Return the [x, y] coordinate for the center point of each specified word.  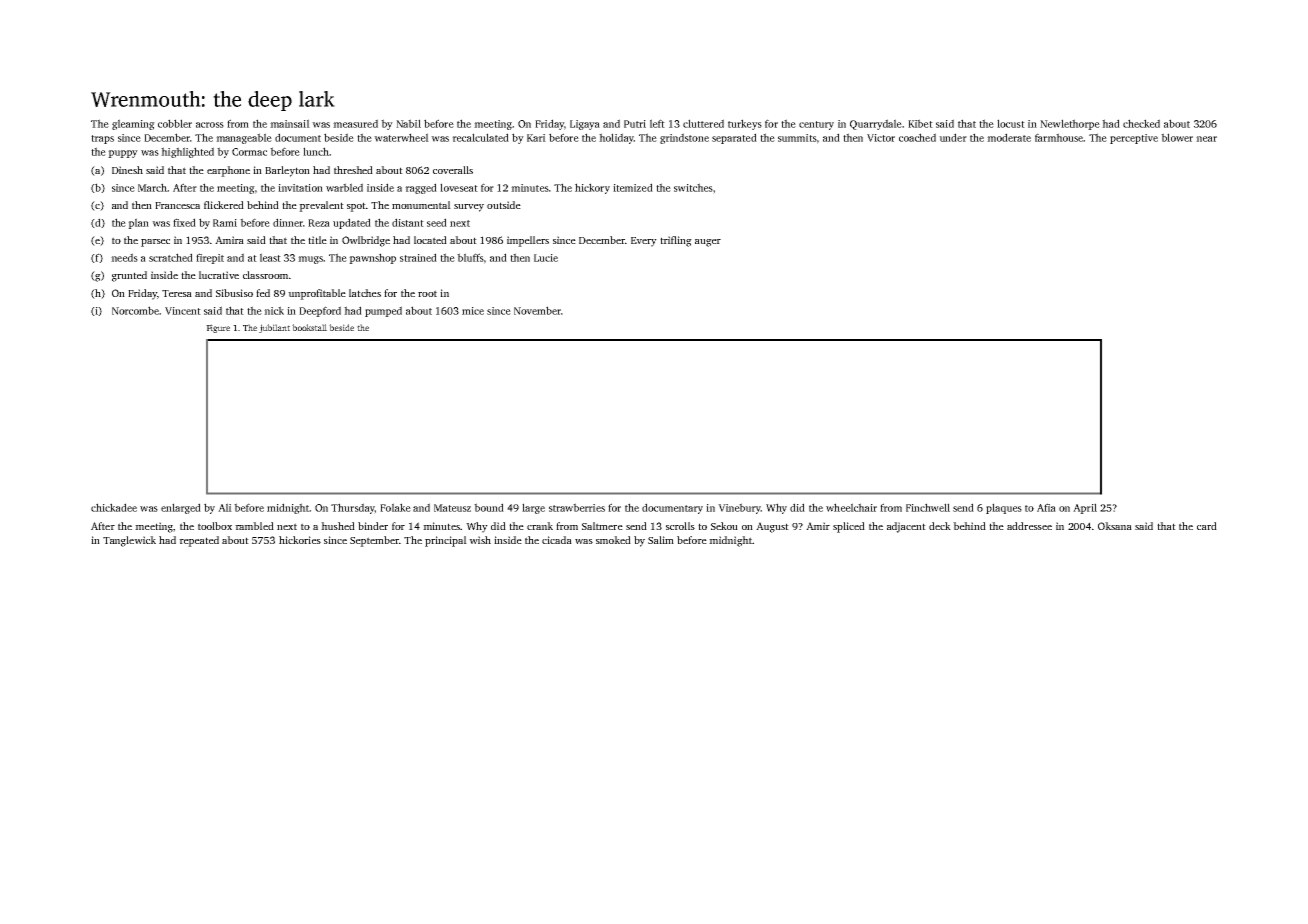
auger [708, 243]
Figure [218, 328]
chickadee [114, 507]
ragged [421, 188]
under [953, 137]
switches [693, 187]
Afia [1046, 507]
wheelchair [851, 507]
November [537, 310]
